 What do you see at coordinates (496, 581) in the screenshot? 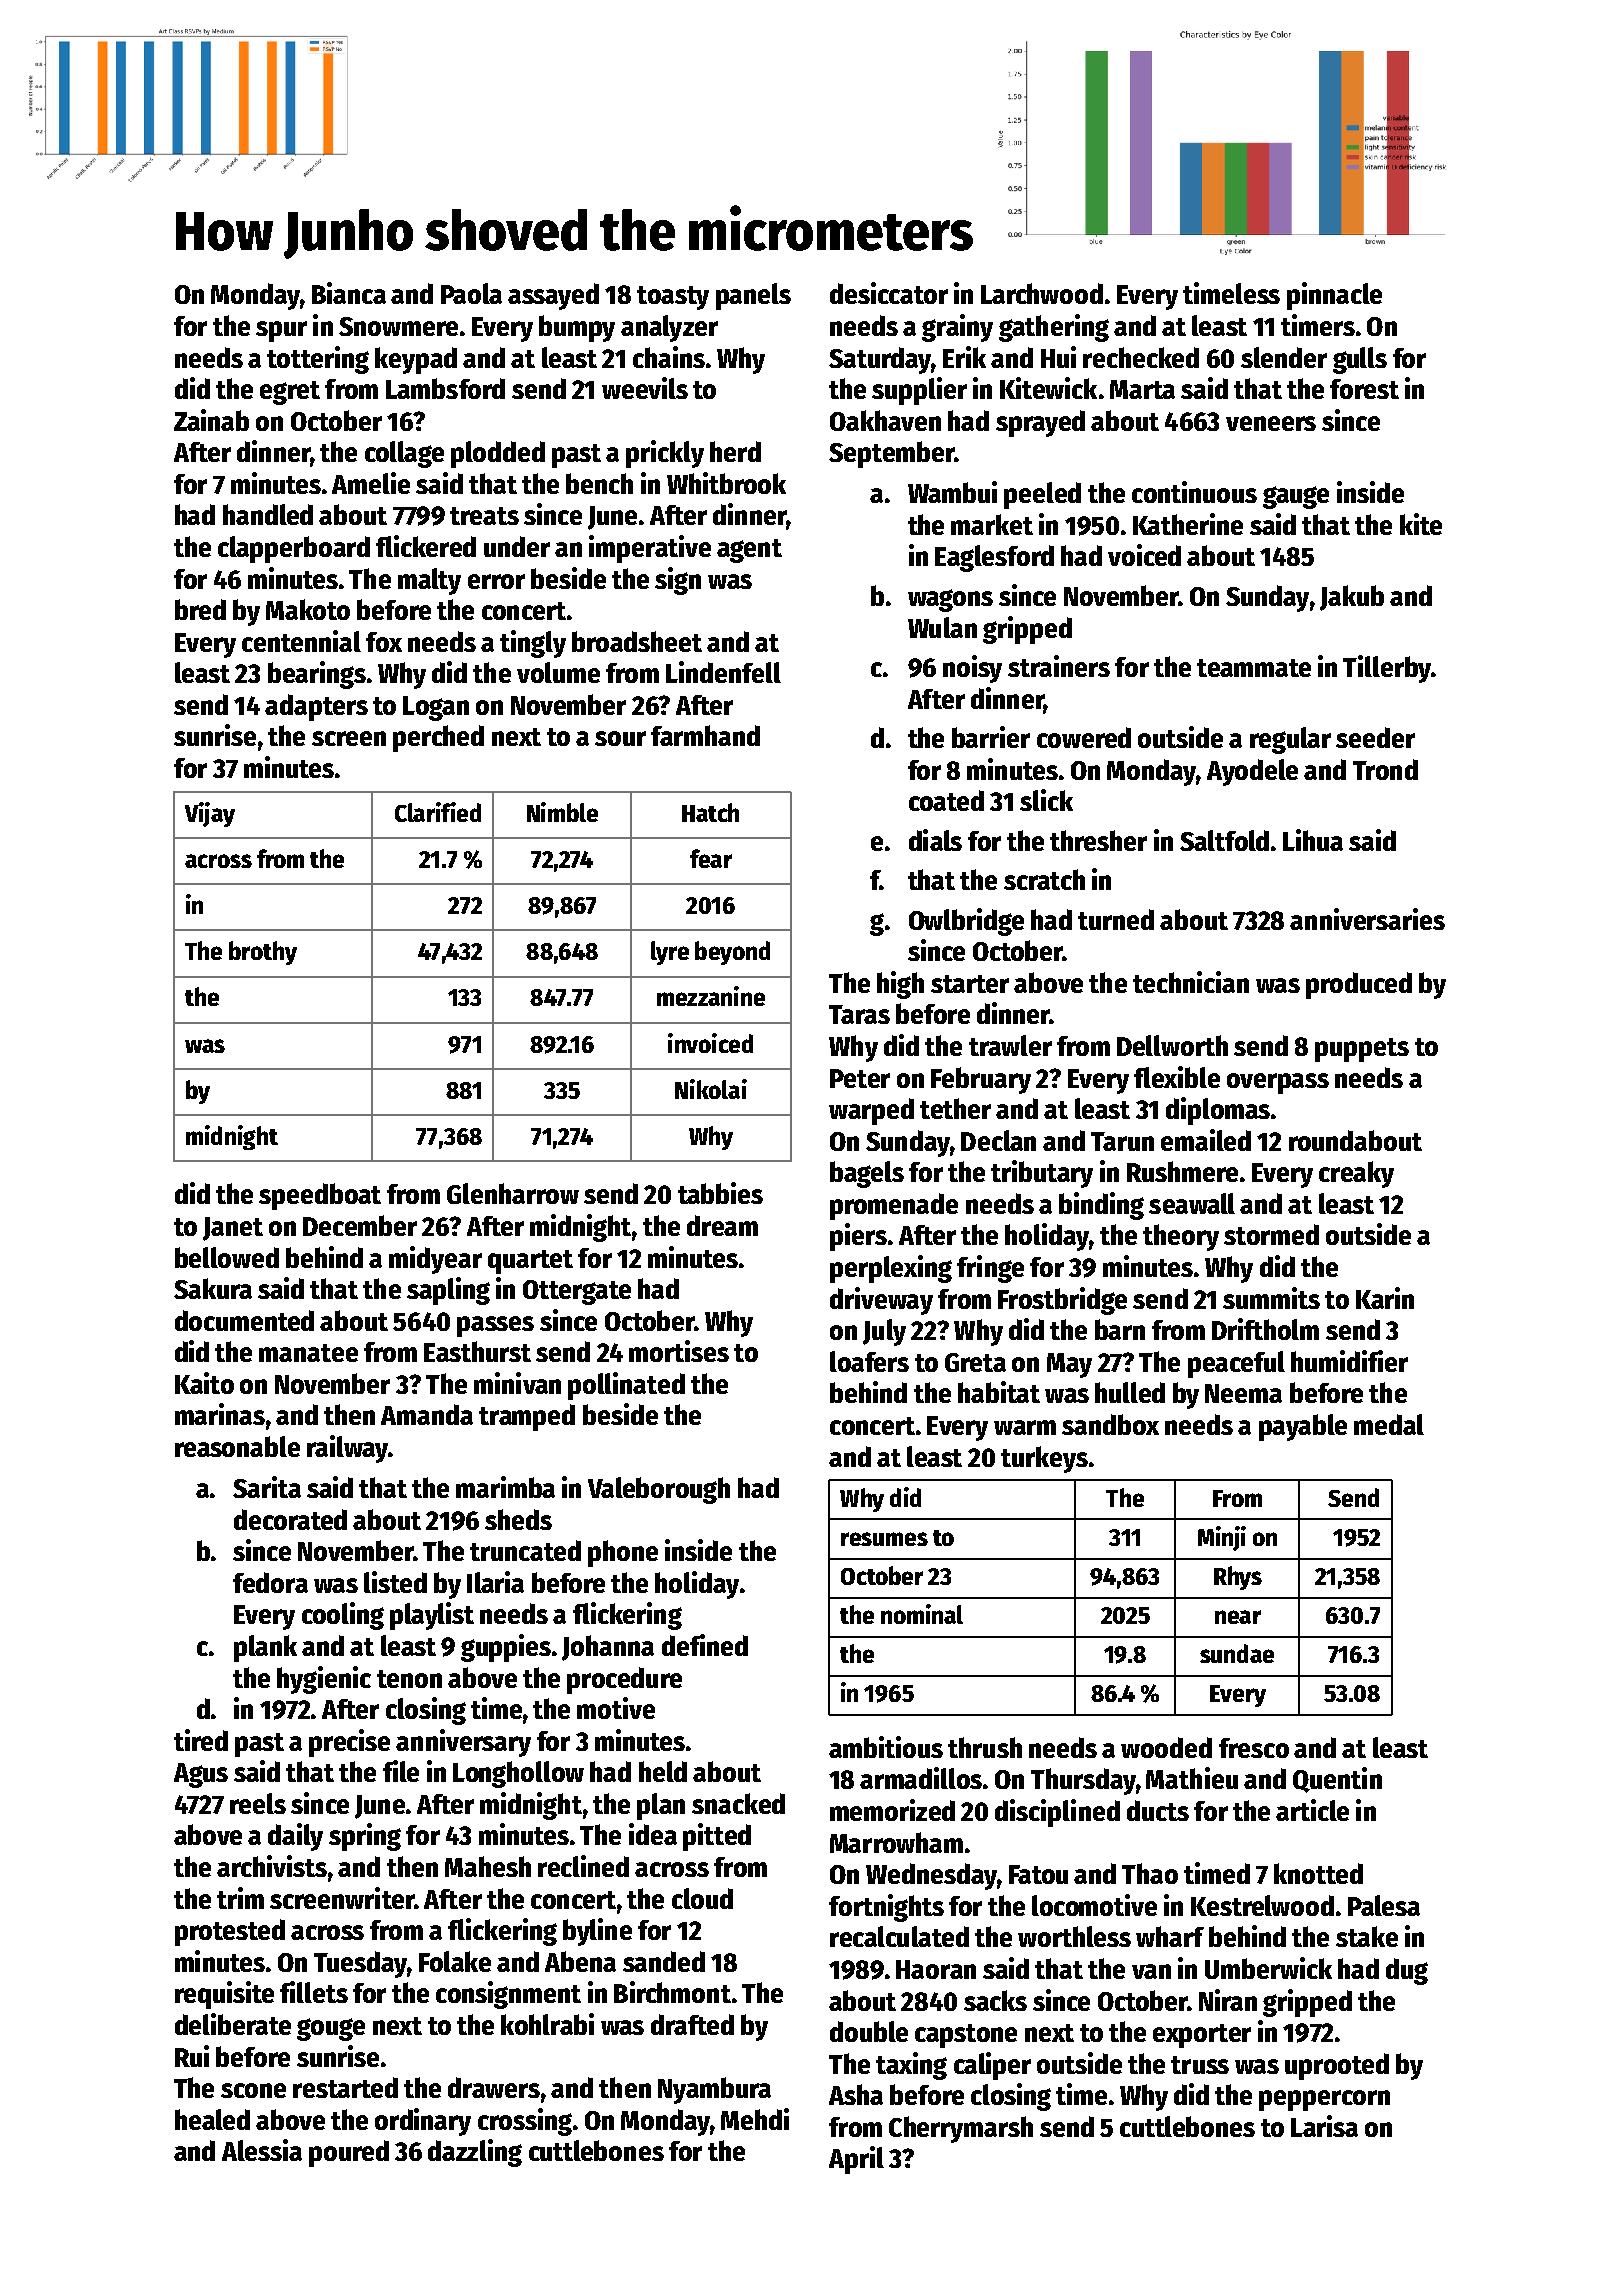
I see `error` at bounding box center [496, 581].
